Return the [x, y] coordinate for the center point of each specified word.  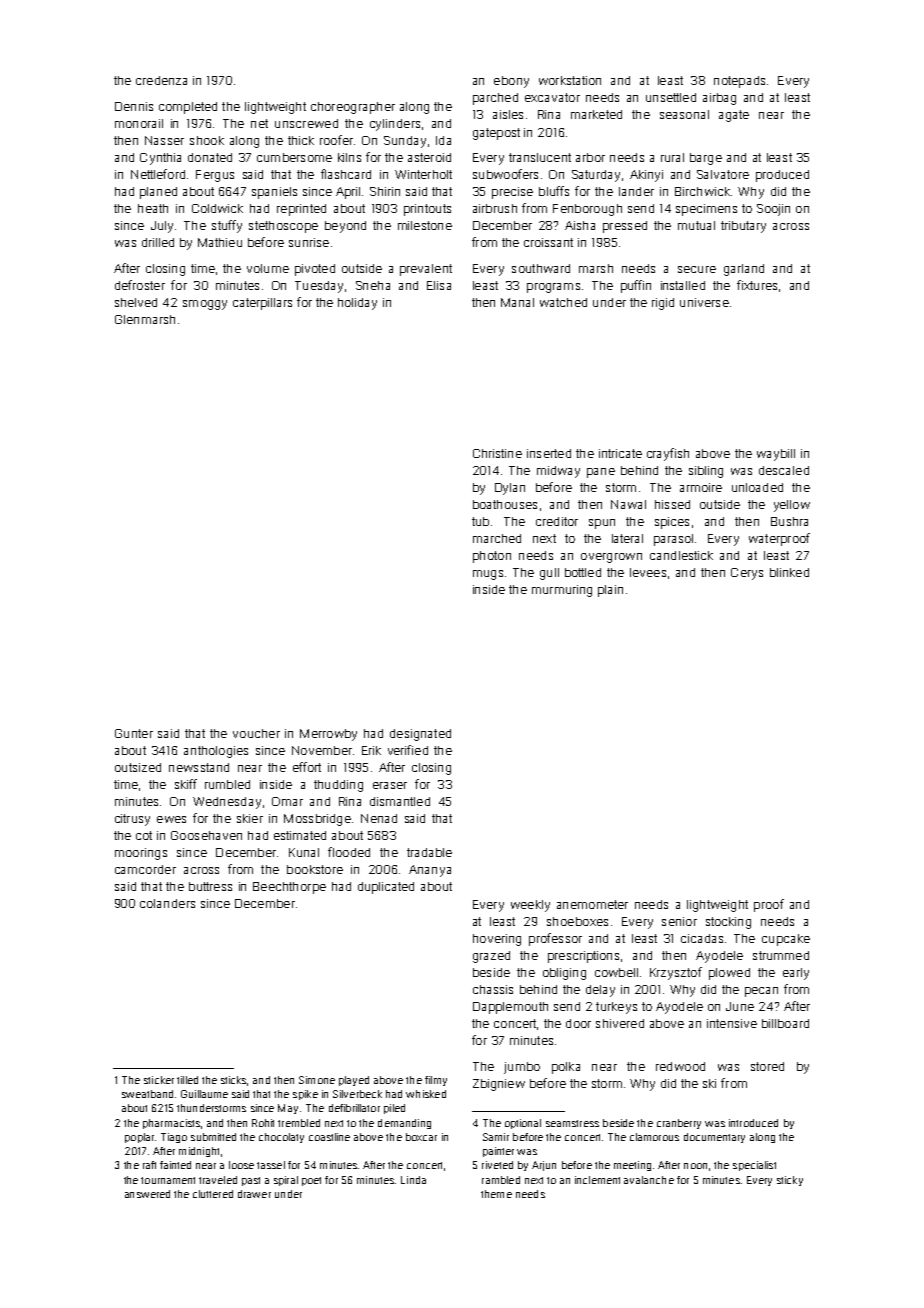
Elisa [439, 285]
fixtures [757, 285]
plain [610, 591]
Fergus [215, 176]
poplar [139, 1138]
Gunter [134, 733]
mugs [488, 575]
